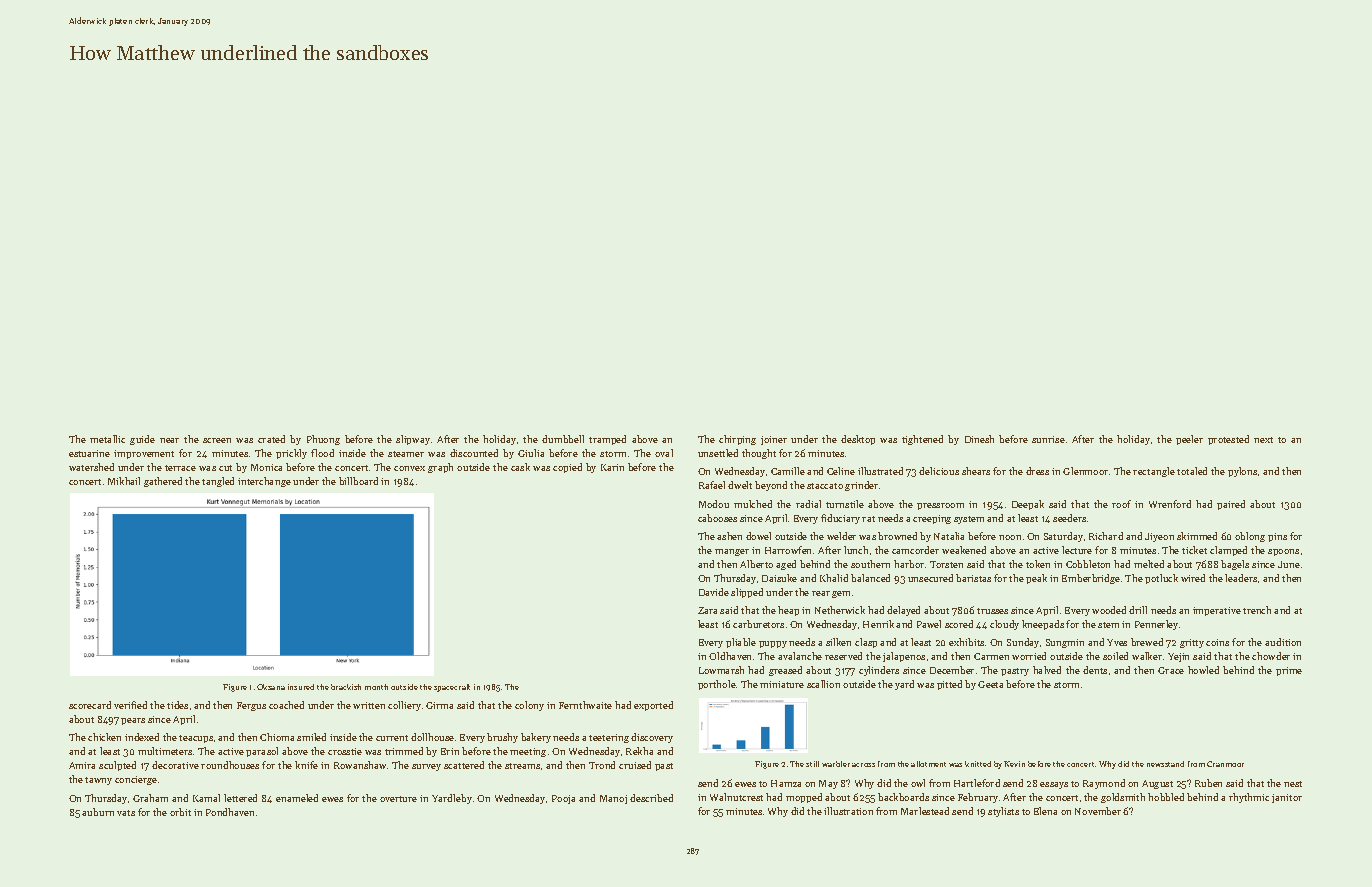 The image size is (1372, 887). What do you see at coordinates (563, 439) in the screenshot?
I see `dumbbell` at bounding box center [563, 439].
